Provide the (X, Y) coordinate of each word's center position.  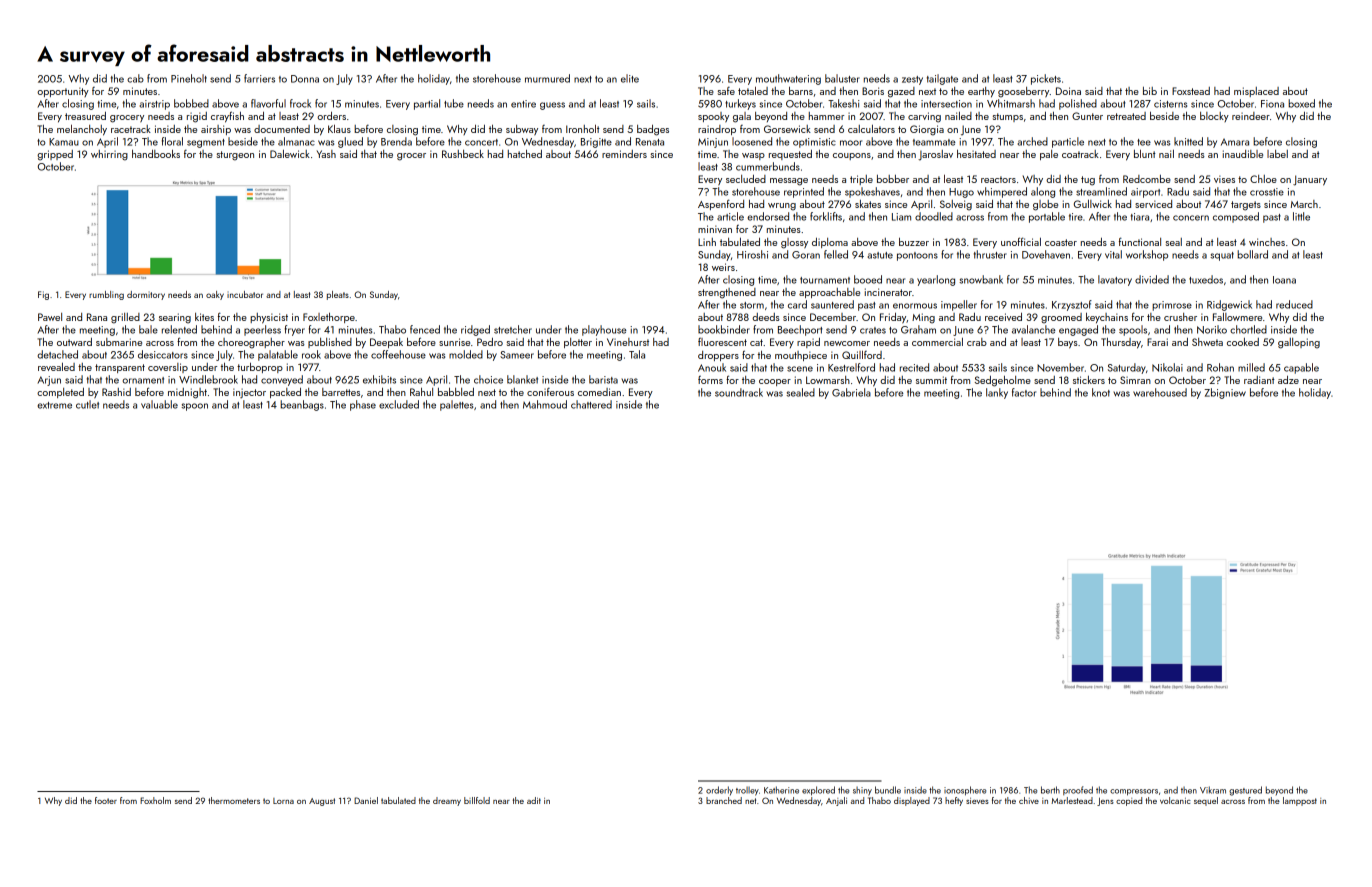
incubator (245, 294)
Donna (305, 79)
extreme (54, 405)
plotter (578, 343)
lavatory (1115, 280)
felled (836, 254)
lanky (997, 393)
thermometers (234, 800)
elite (630, 78)
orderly (719, 791)
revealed (56, 367)
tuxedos (1206, 279)
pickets (1046, 79)
